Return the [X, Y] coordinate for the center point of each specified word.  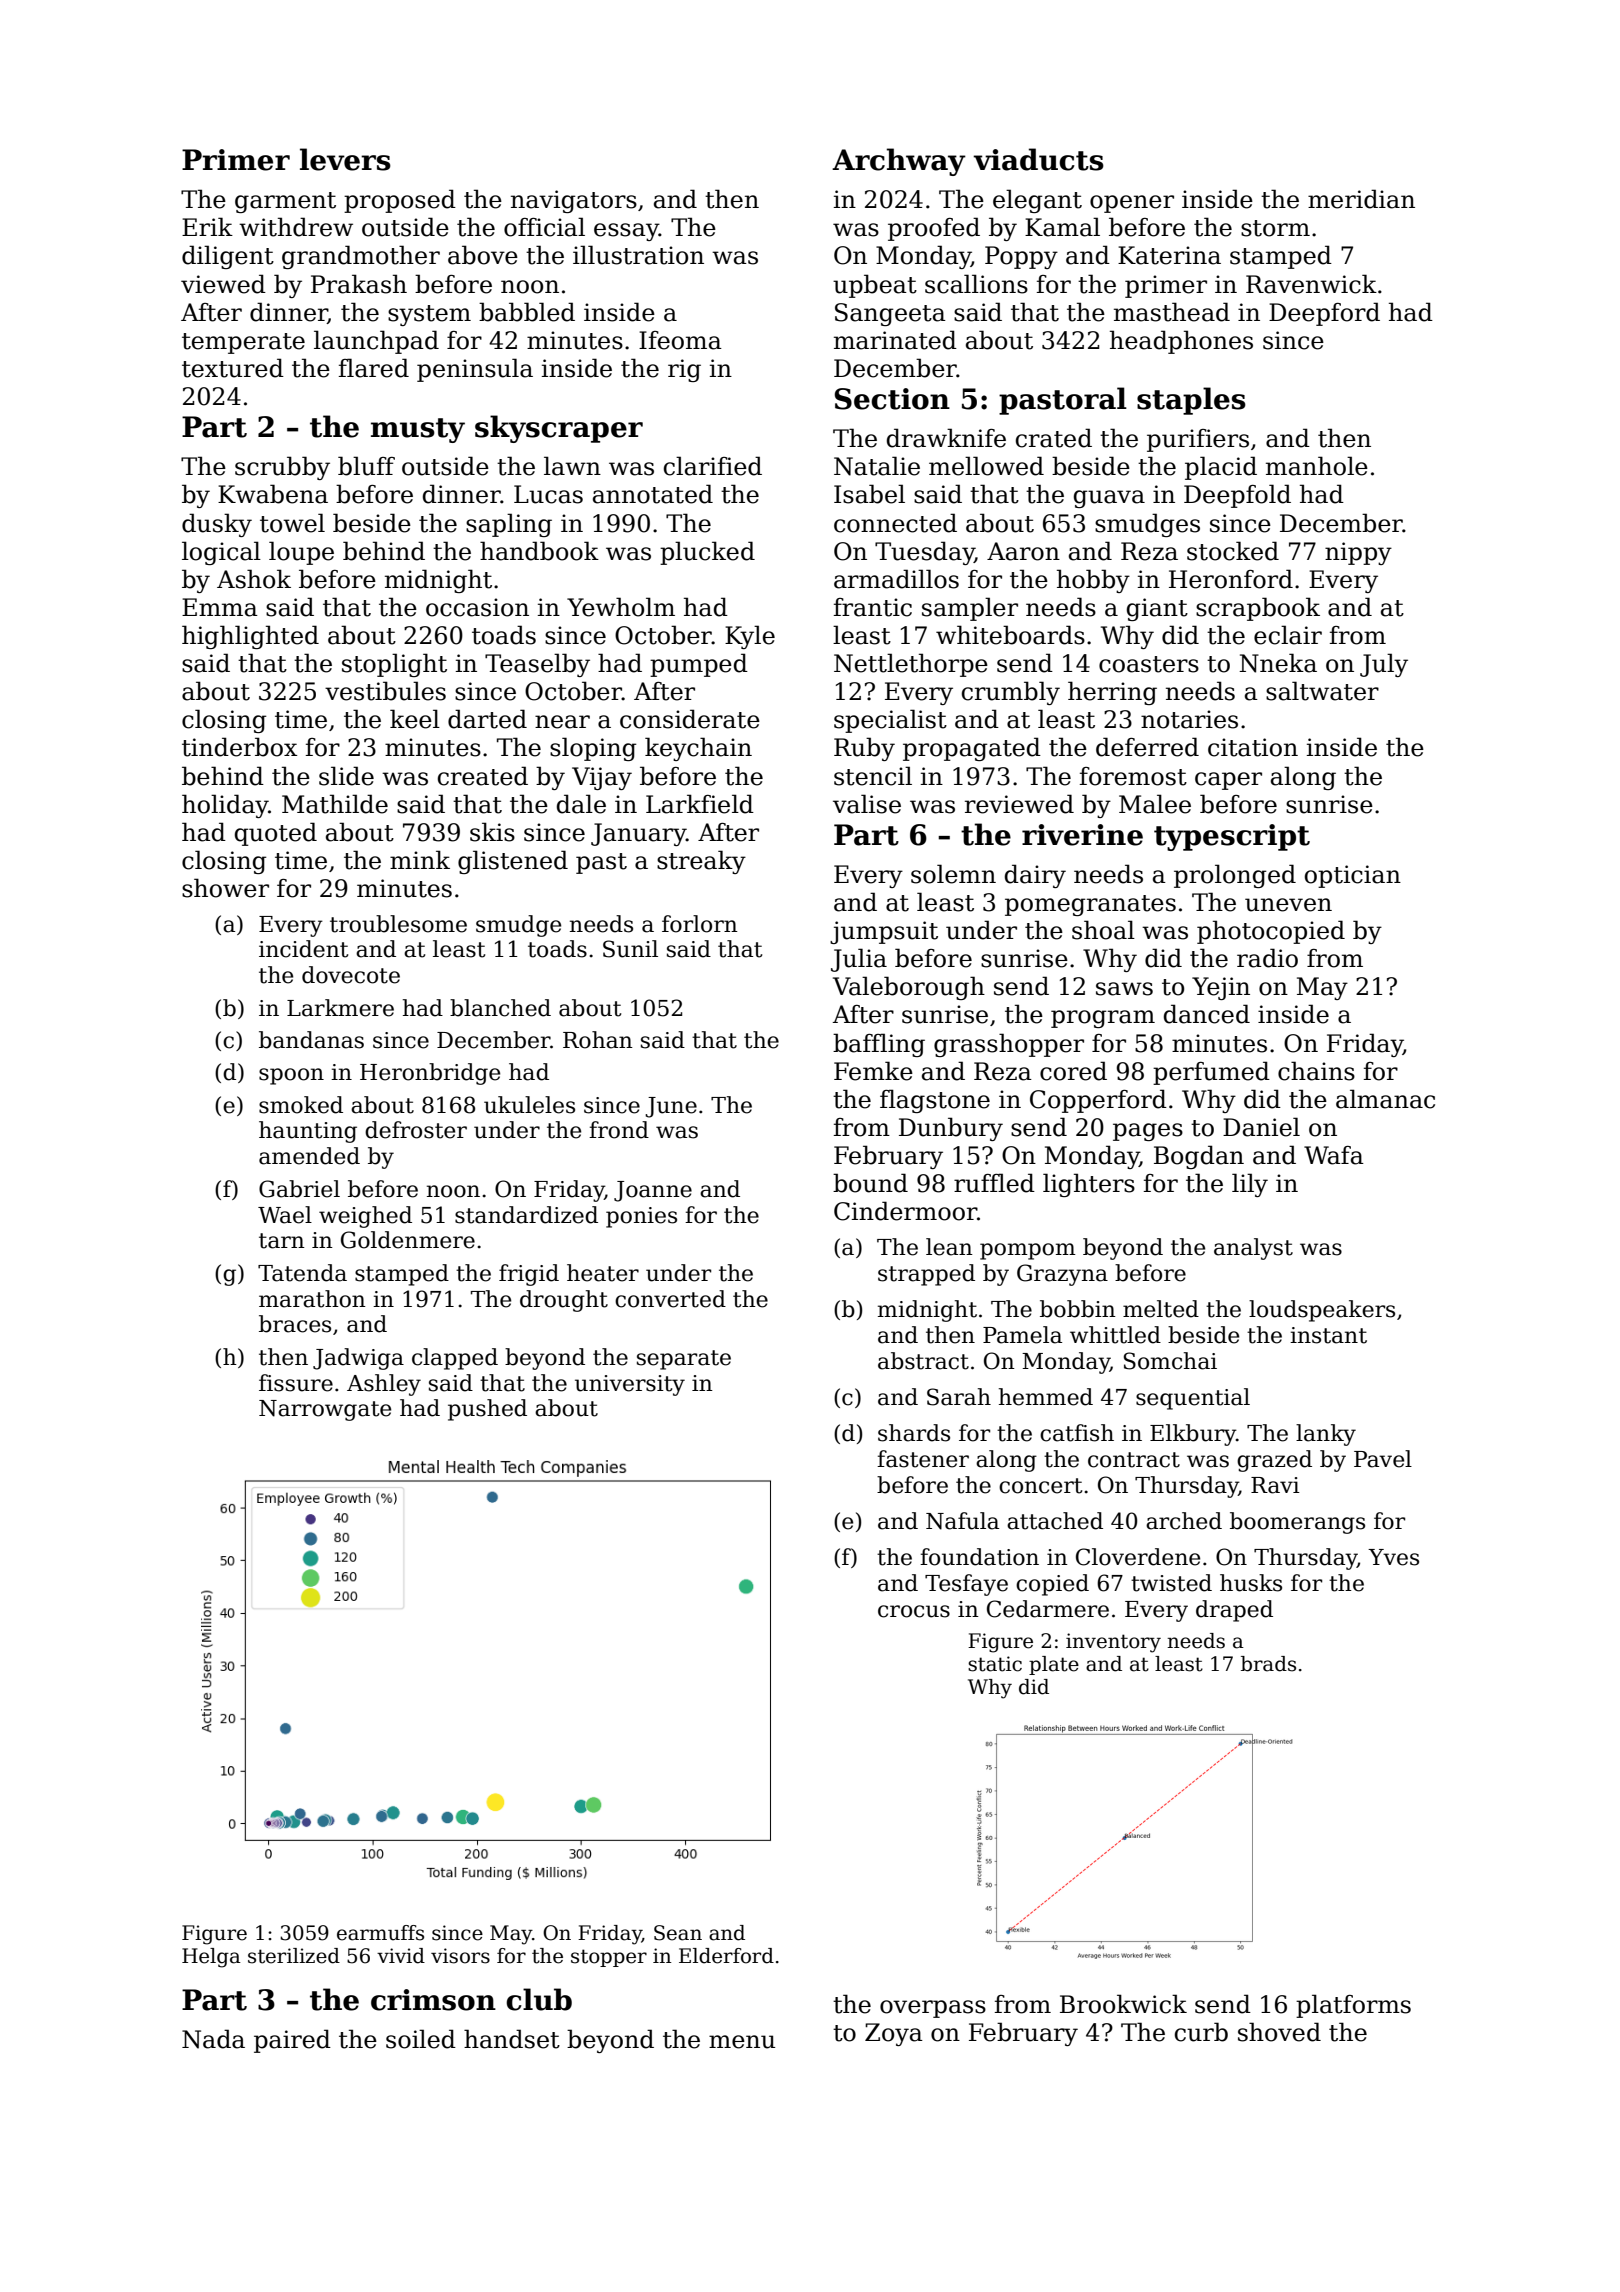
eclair [1288, 635]
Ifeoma [680, 340]
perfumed [1211, 1073]
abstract [923, 1361]
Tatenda [302, 1273]
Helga [211, 1958]
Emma [220, 607]
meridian [1361, 199]
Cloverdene [1138, 1557]
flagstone [935, 1101]
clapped [455, 1359]
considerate [690, 719]
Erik [207, 226]
